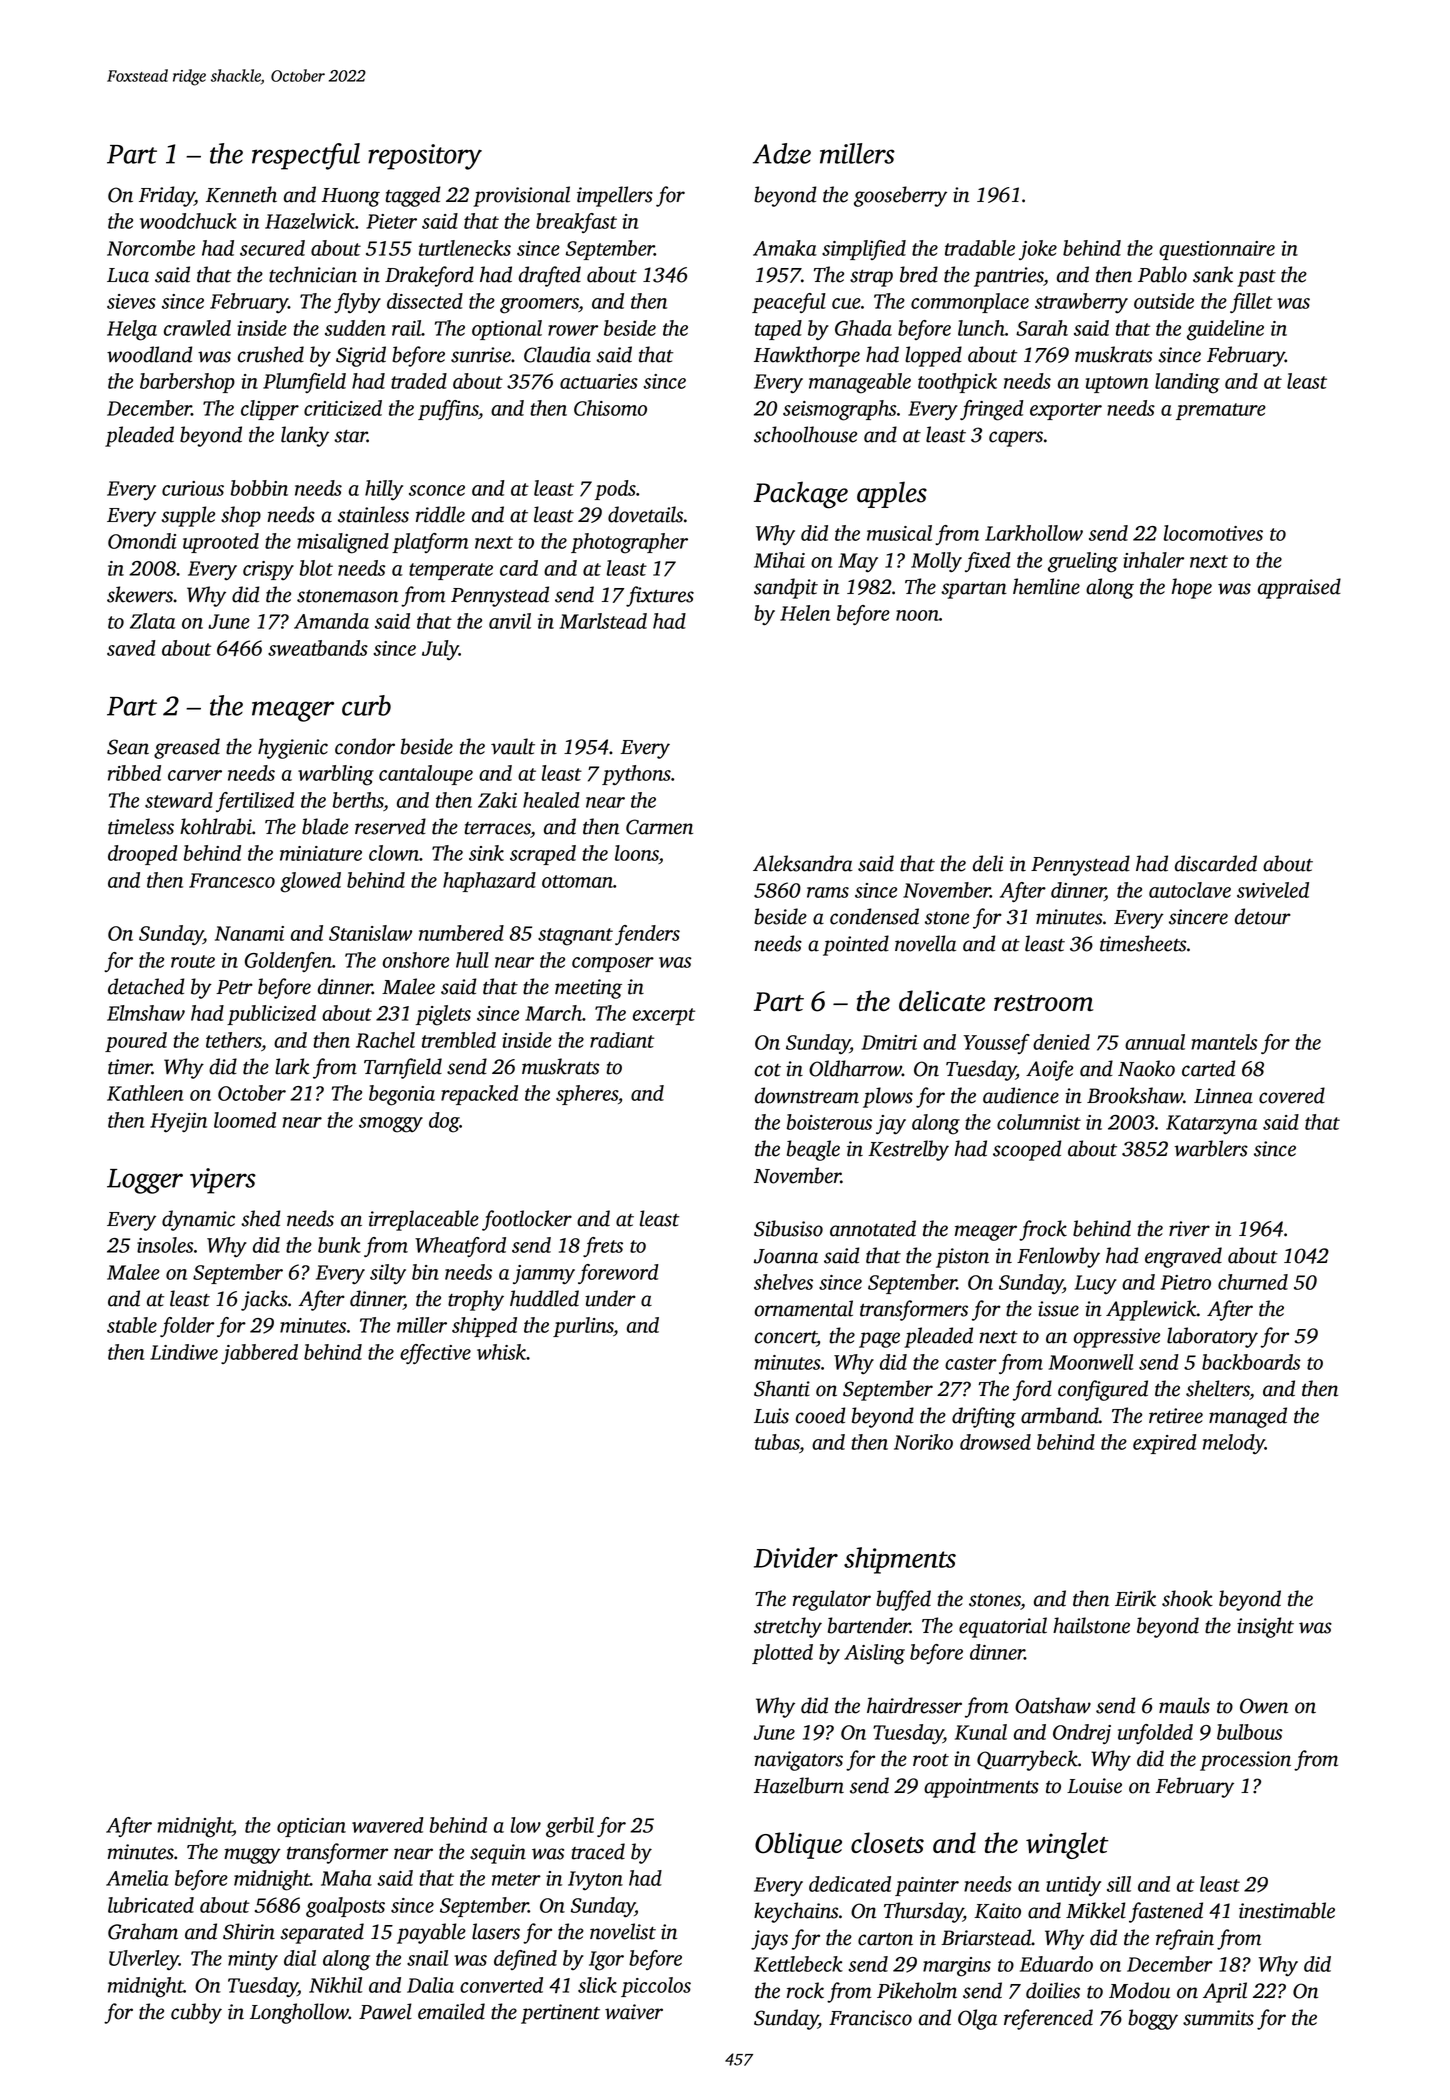  I want to click on hemline, so click(1046, 586).
